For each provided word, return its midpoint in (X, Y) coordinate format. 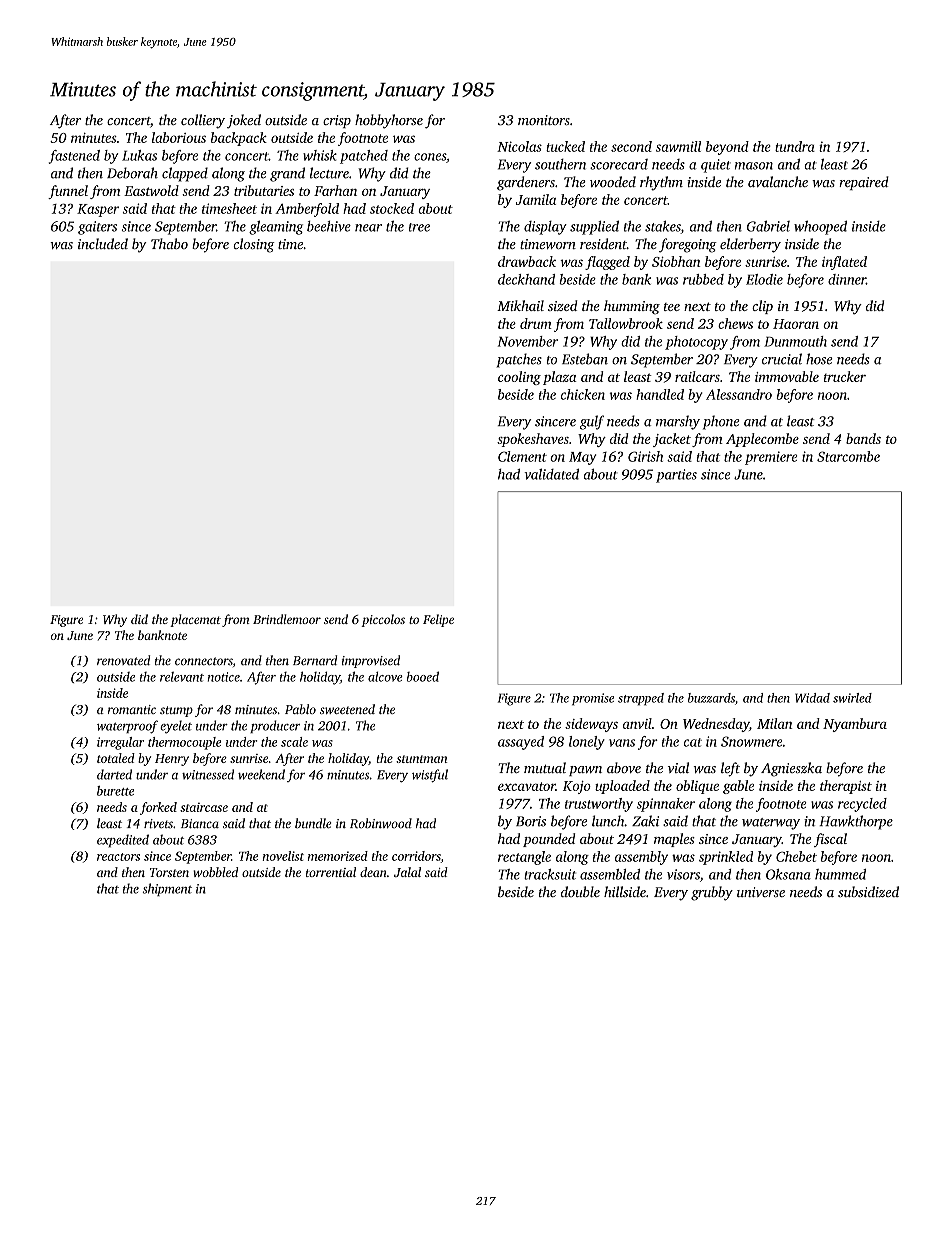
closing (253, 245)
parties (676, 476)
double (580, 891)
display (545, 228)
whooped (820, 227)
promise (593, 699)
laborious (179, 137)
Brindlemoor (287, 619)
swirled (852, 698)
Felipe (438, 620)
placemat (195, 620)
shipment (167, 889)
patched (364, 157)
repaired (864, 183)
